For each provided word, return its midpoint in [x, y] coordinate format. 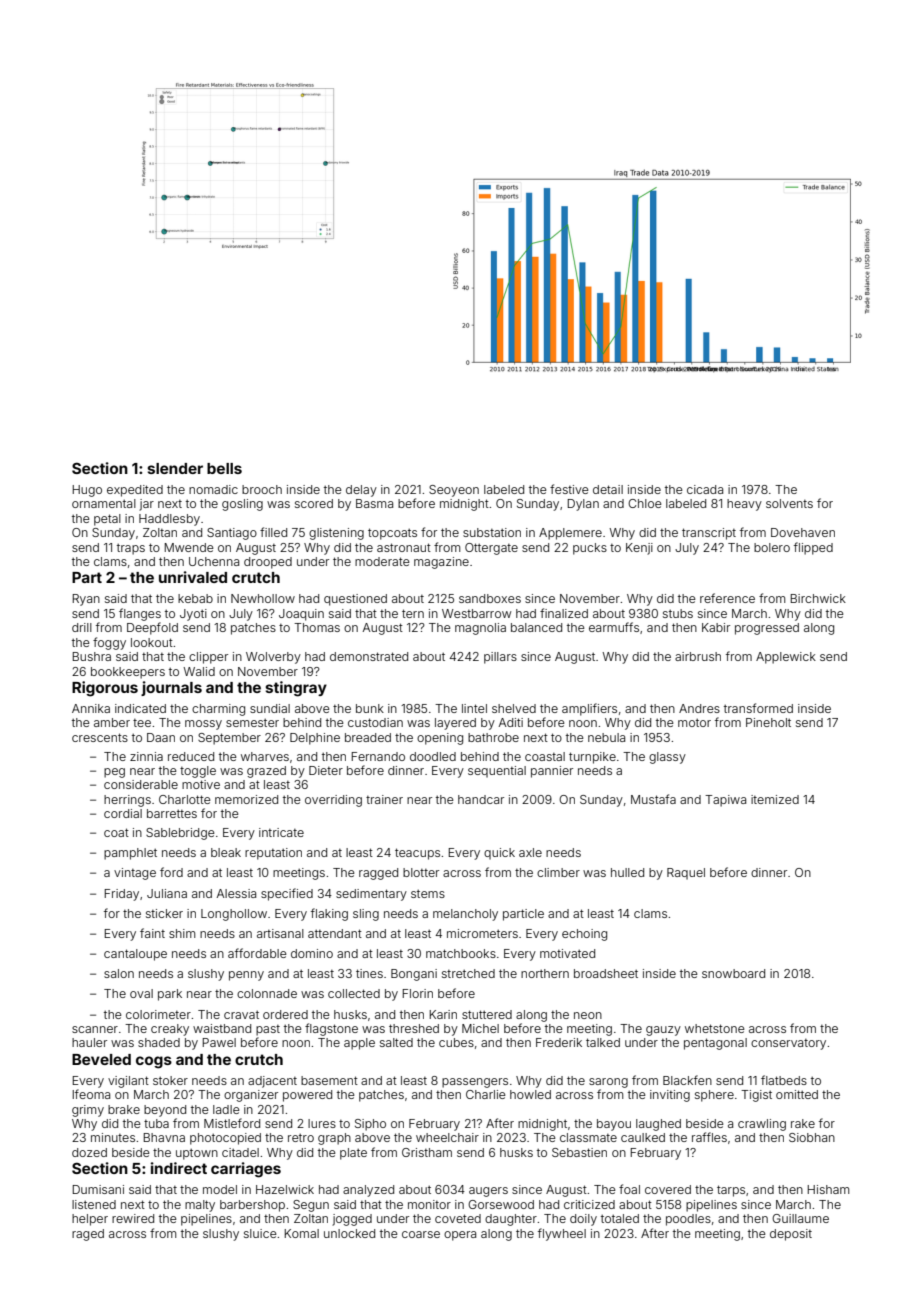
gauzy [663, 1031]
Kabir [716, 627]
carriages [246, 1170]
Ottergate [491, 549]
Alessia [236, 893]
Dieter [326, 770]
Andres [699, 708]
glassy [667, 758]
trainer [384, 799]
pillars [500, 658]
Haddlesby [169, 520]
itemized [775, 799]
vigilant [128, 1082]
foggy [109, 643]
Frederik [559, 1042]
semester [252, 722]
